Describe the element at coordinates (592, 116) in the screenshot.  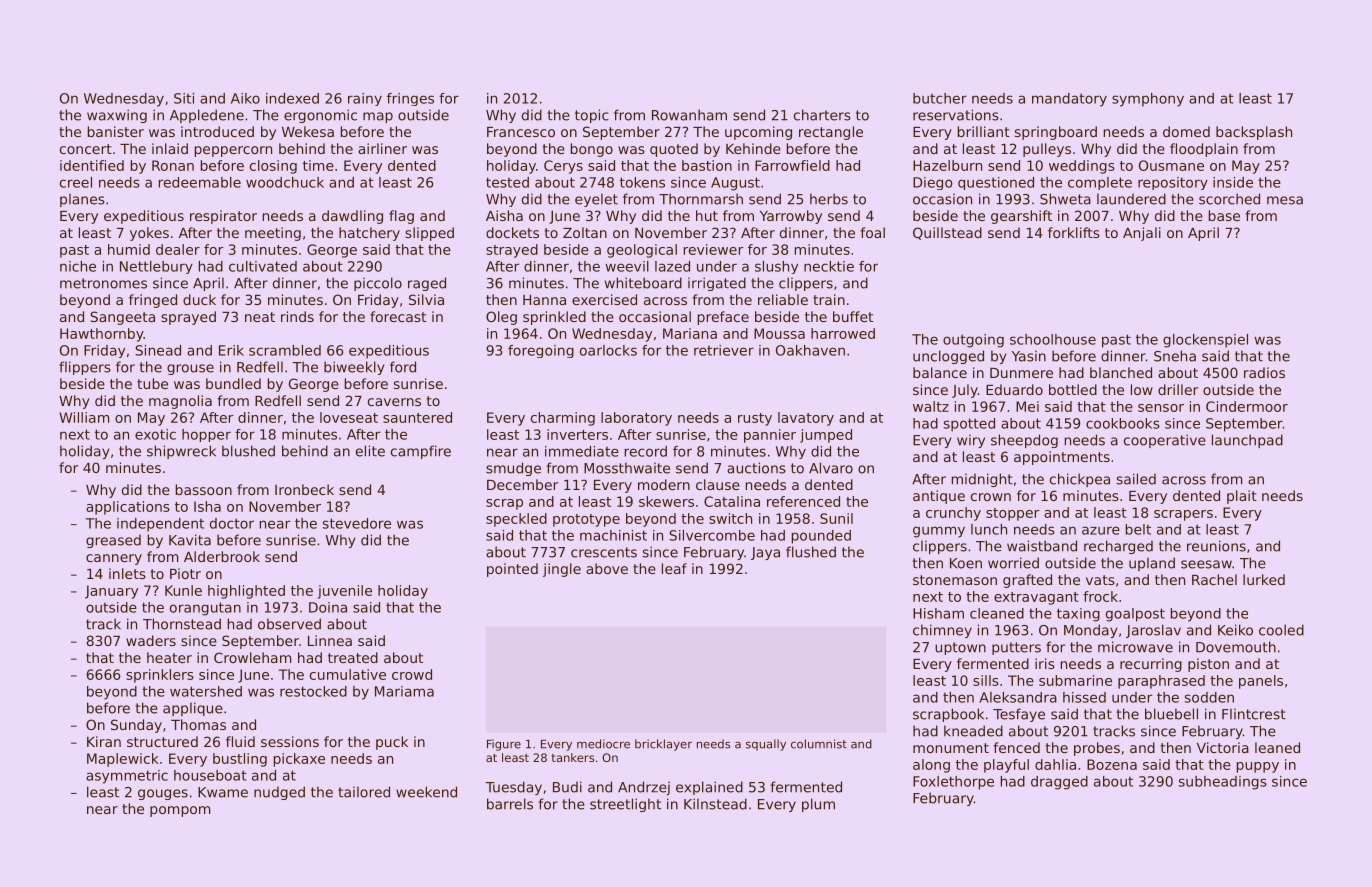
I see `topic` at that location.
